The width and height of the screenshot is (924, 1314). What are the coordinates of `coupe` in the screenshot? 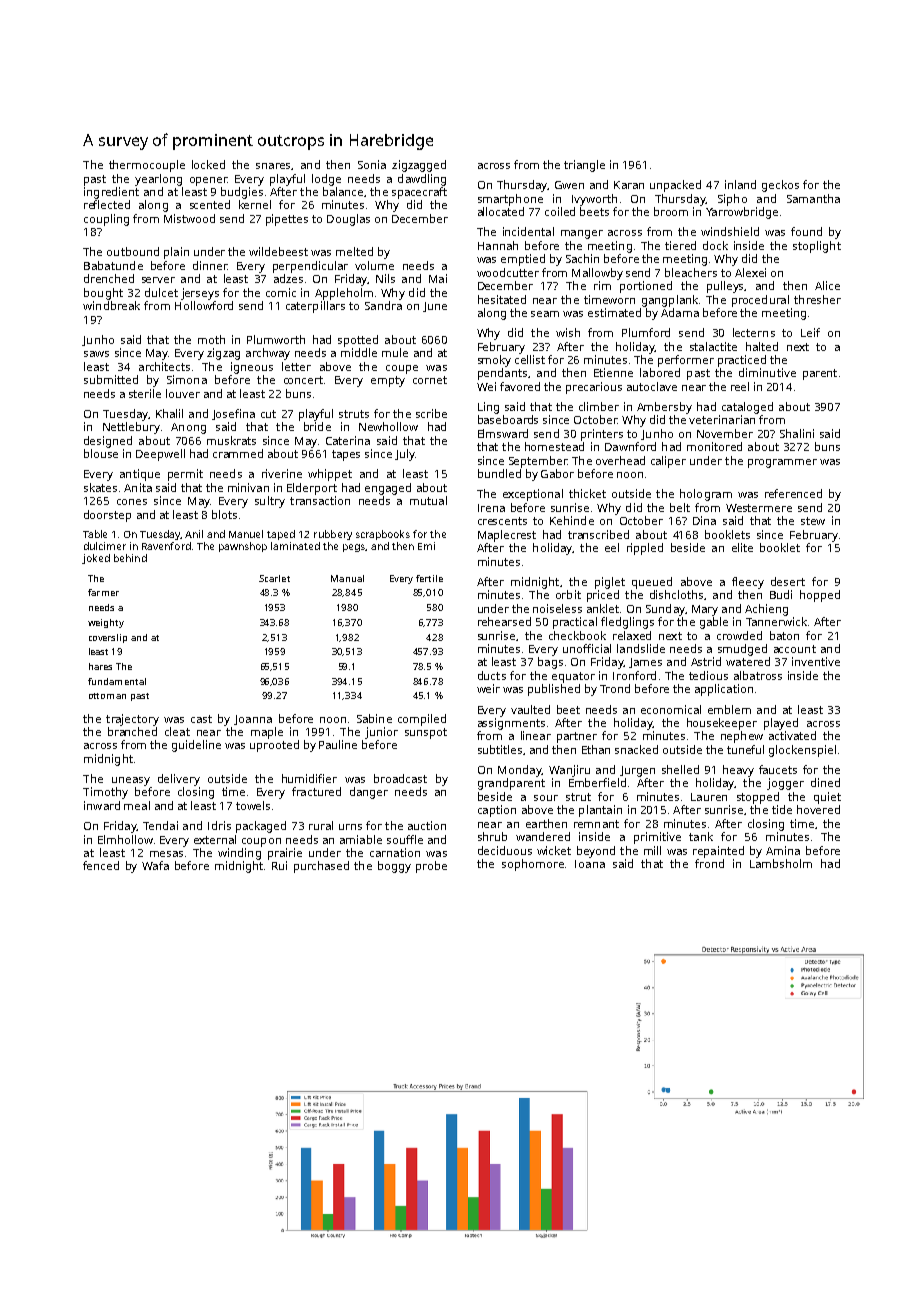 It's located at (402, 369).
